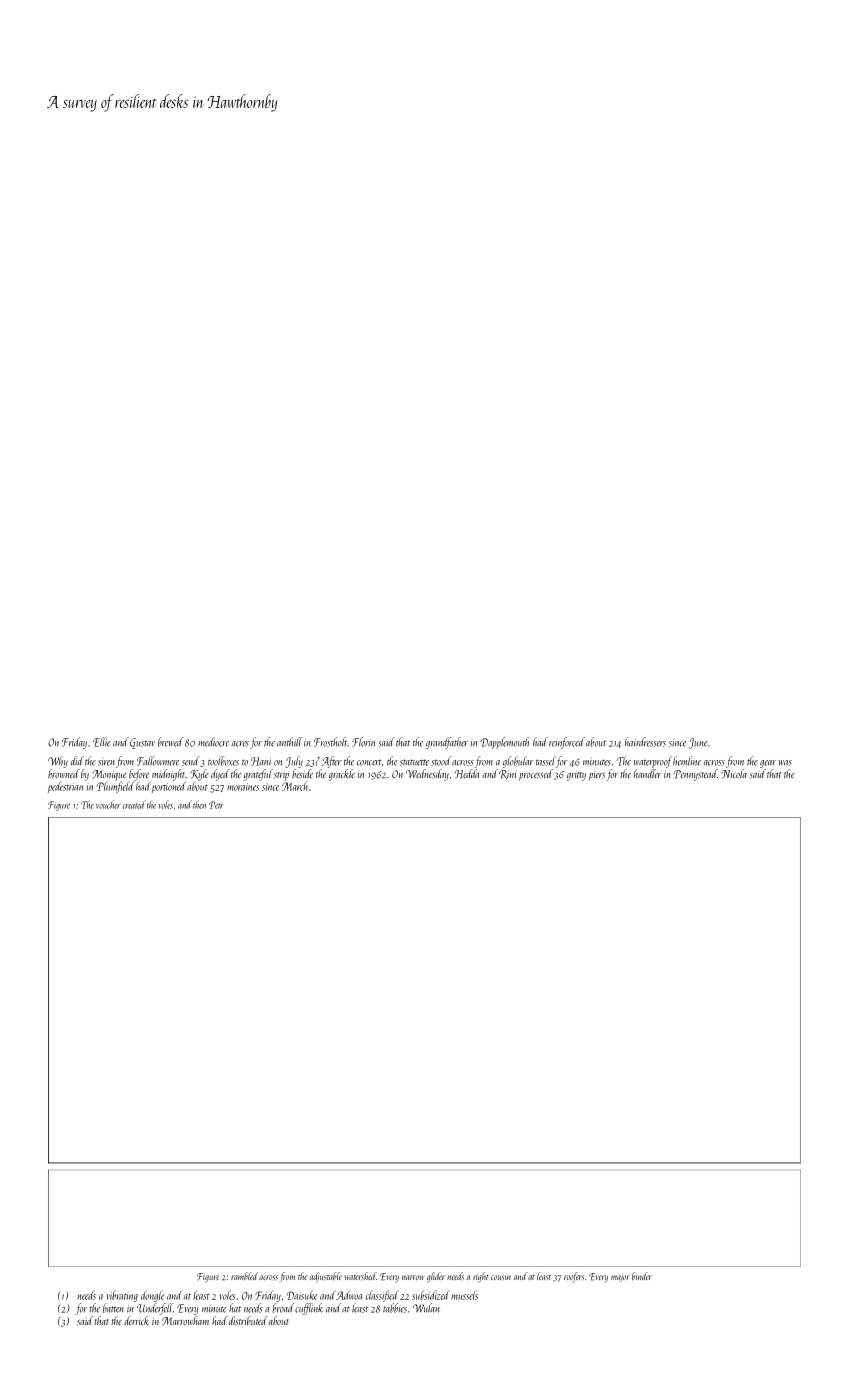  What do you see at coordinates (642, 1276) in the screenshot?
I see `binder` at bounding box center [642, 1276].
